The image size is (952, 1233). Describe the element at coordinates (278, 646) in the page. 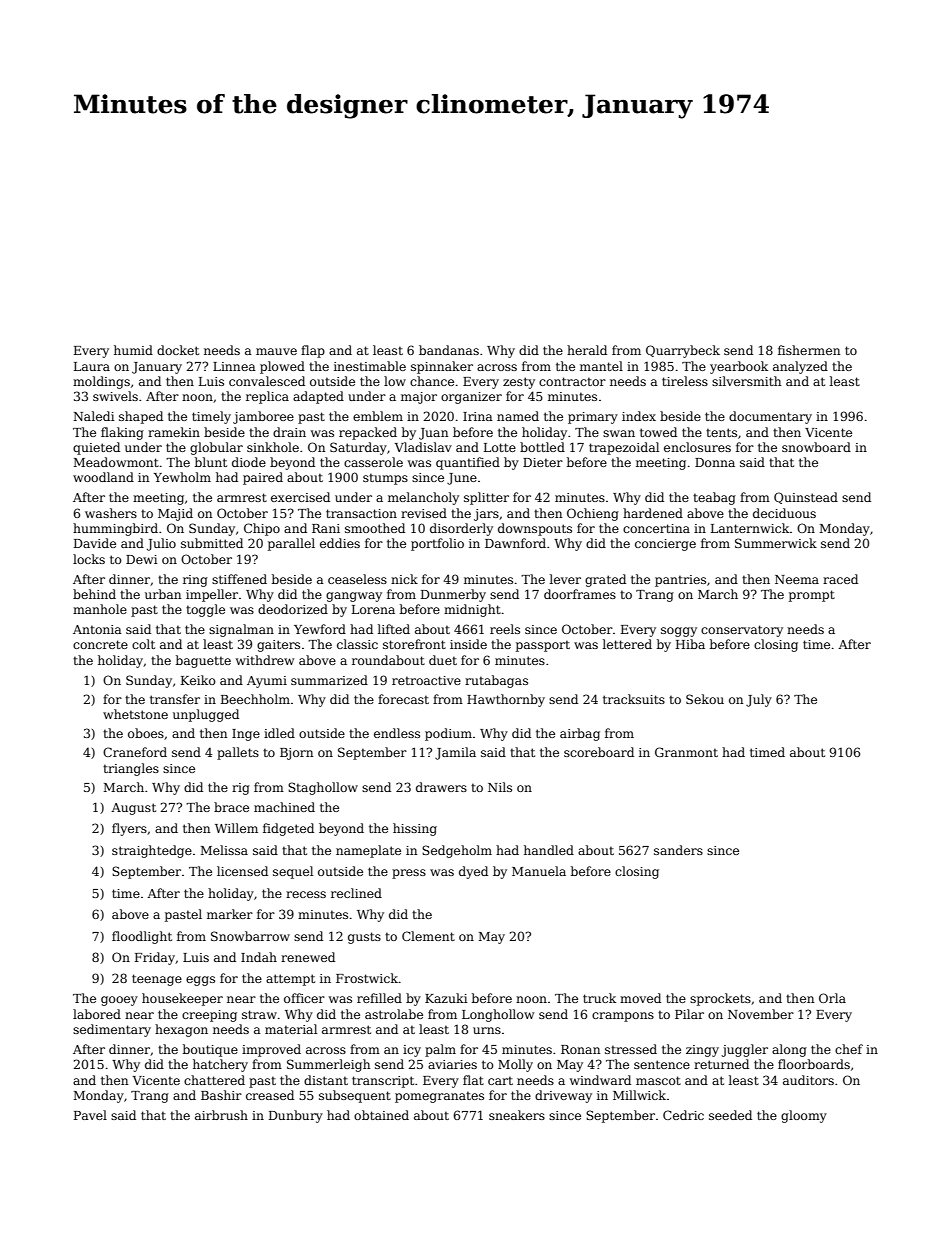

I see `gaiters` at that location.
